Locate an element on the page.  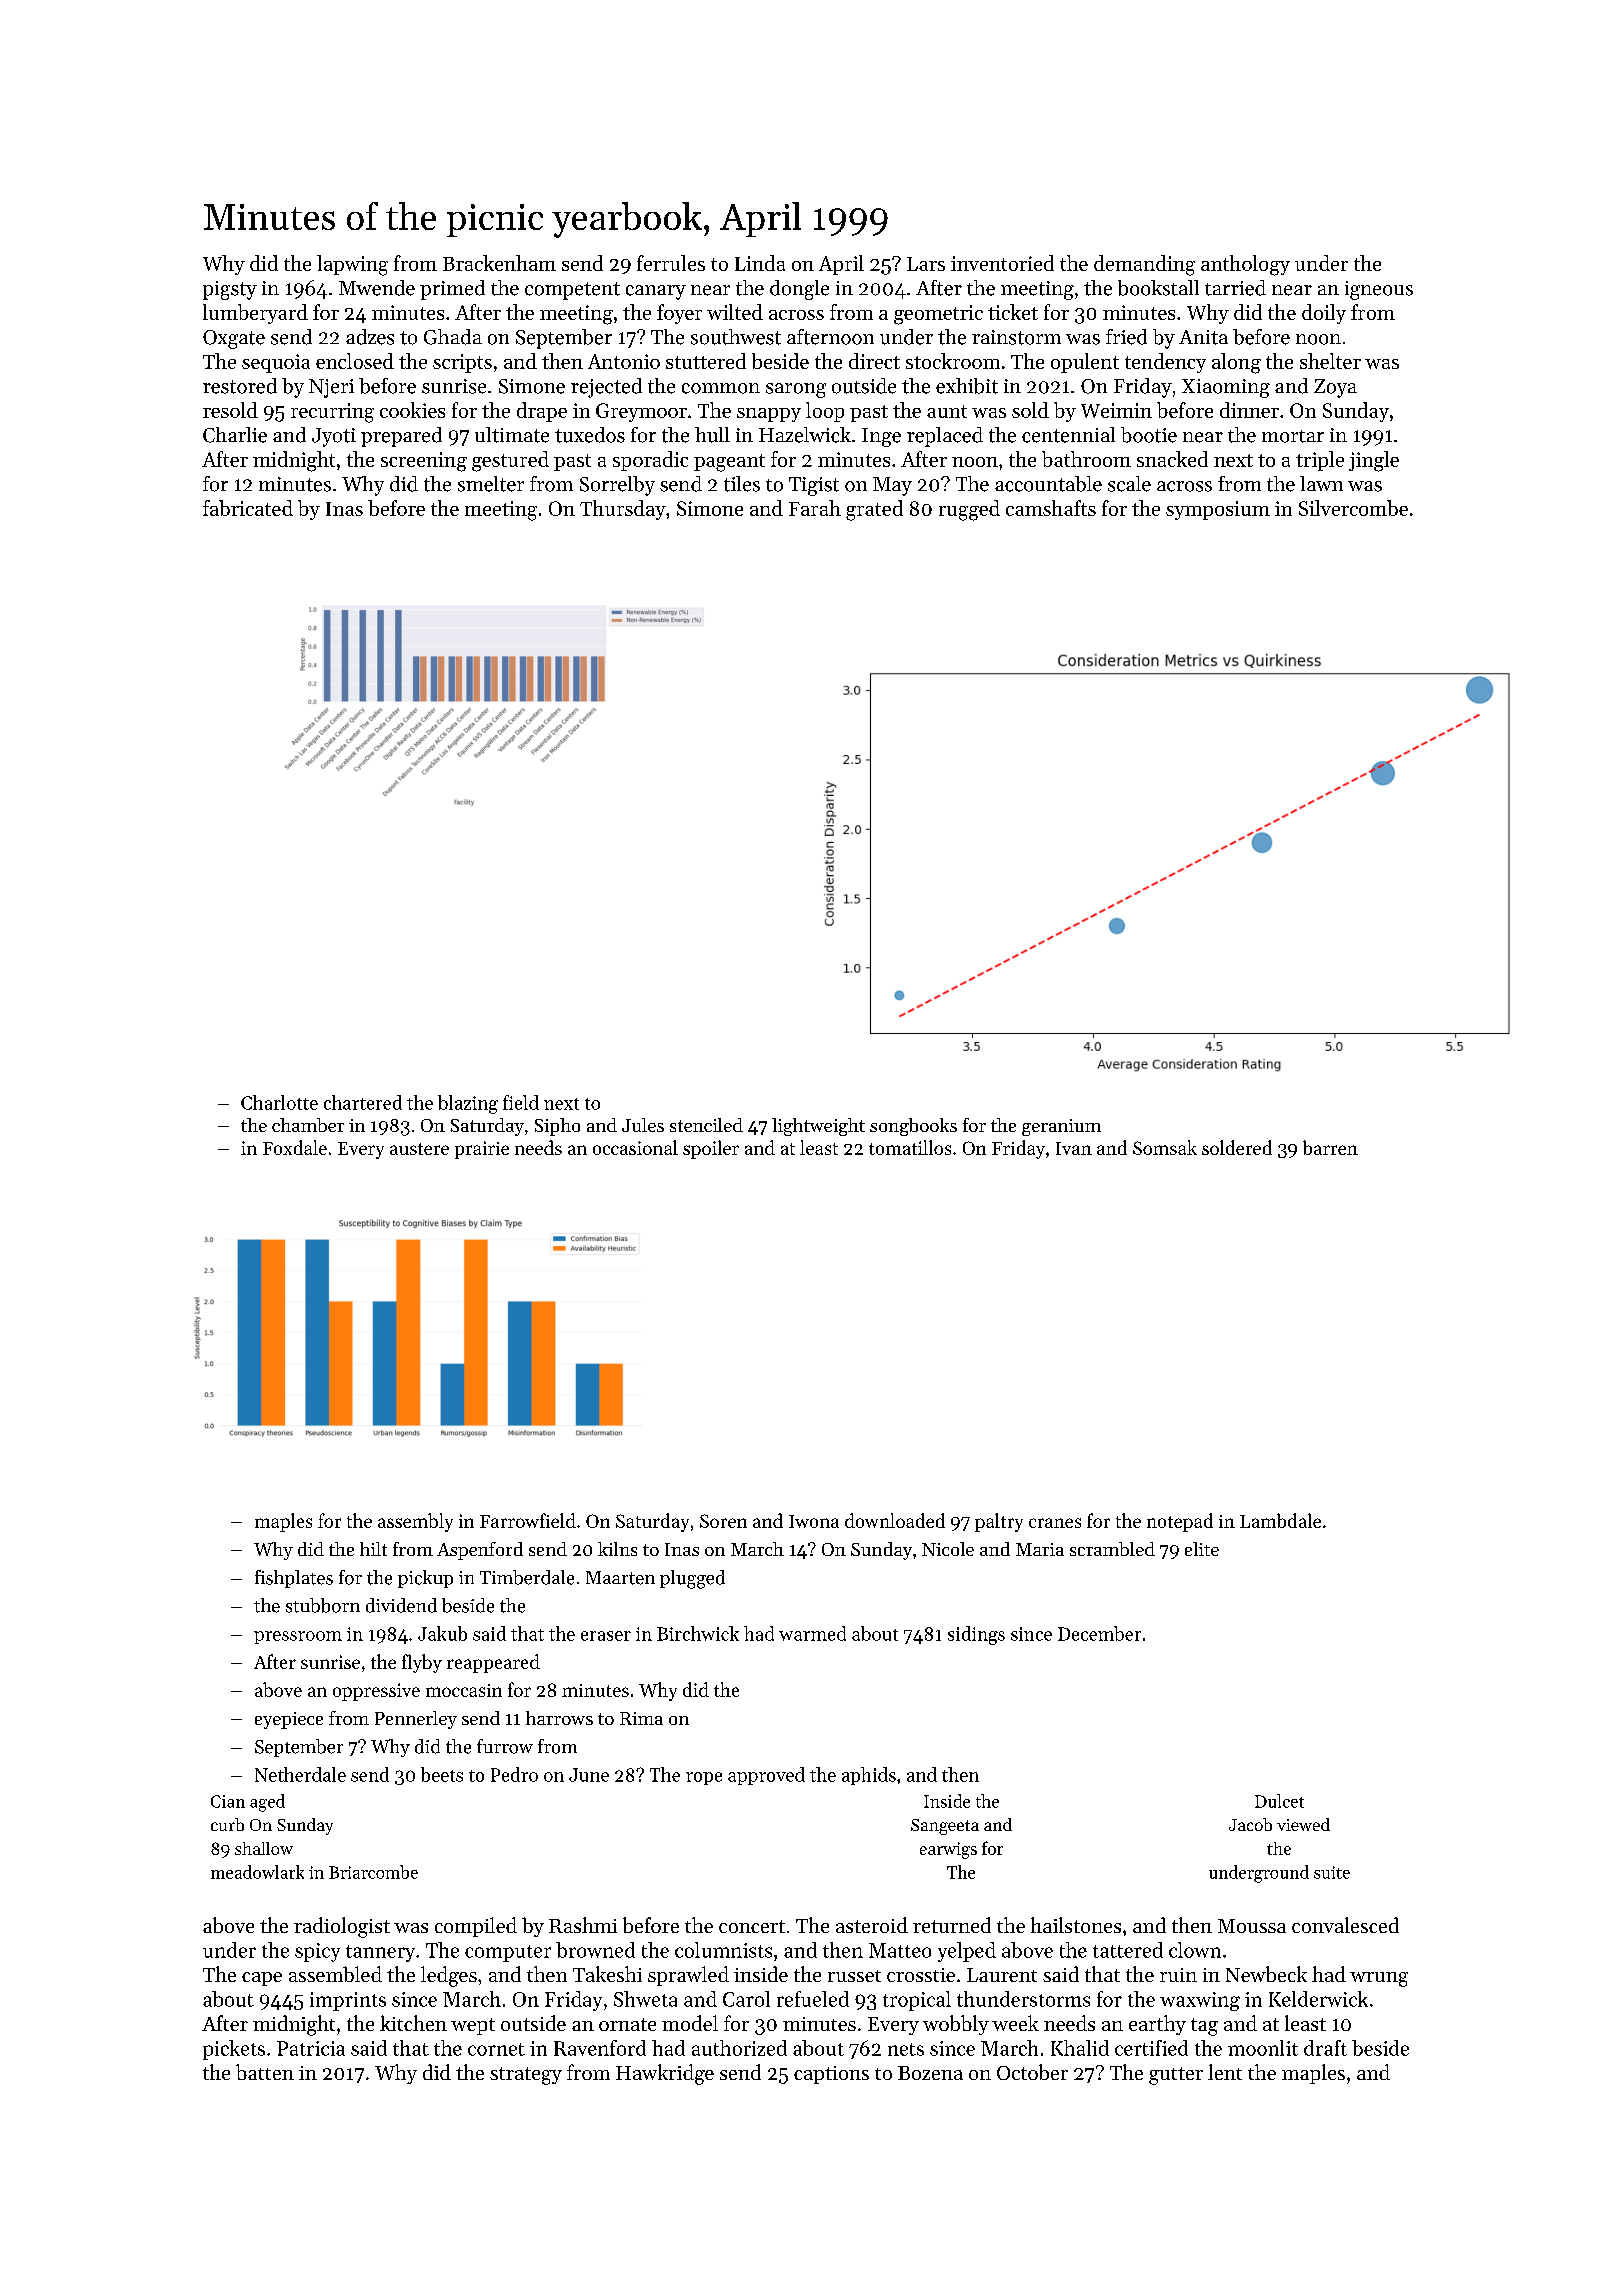
Somsak is located at coordinates (1165, 1147).
